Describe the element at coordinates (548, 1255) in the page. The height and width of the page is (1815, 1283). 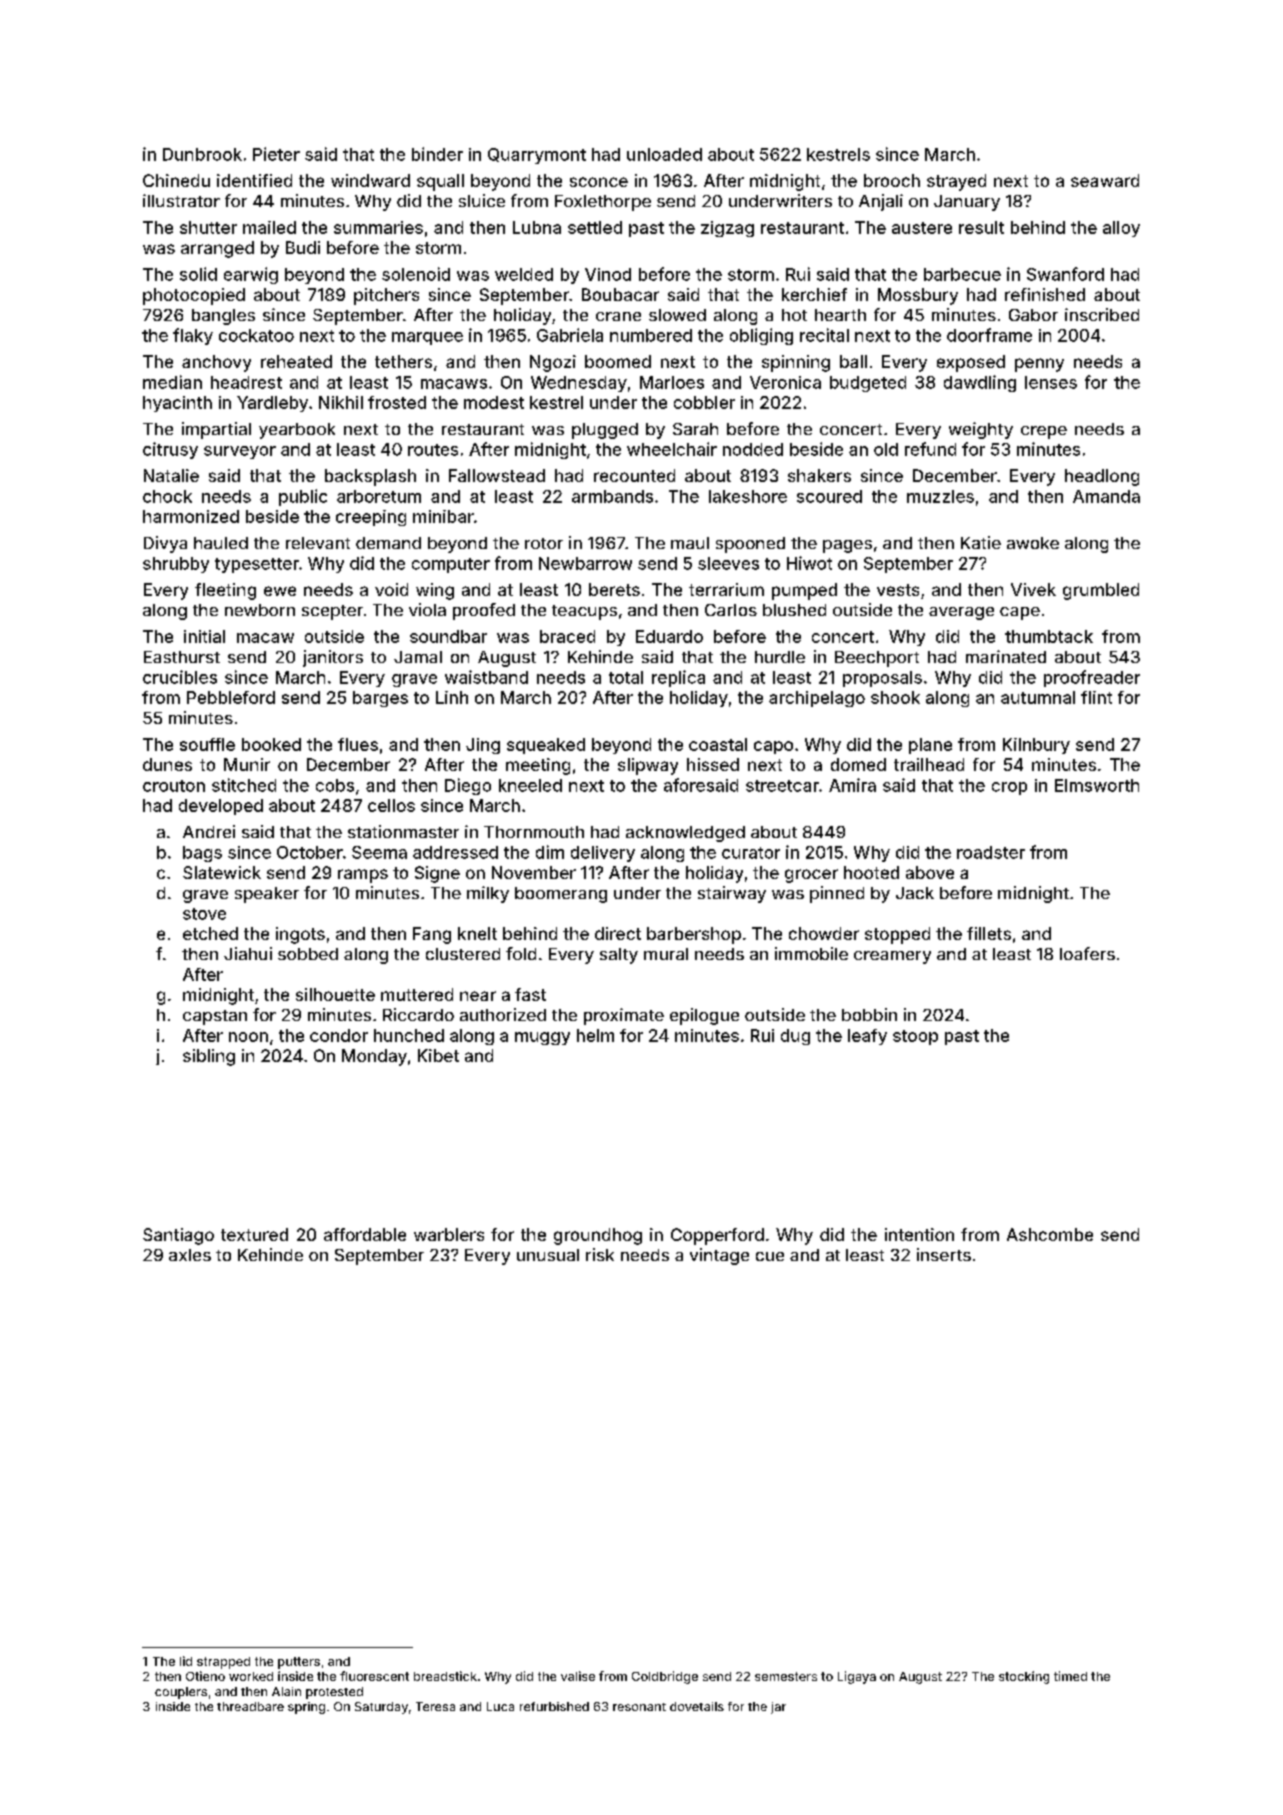
I see `unusual` at that location.
